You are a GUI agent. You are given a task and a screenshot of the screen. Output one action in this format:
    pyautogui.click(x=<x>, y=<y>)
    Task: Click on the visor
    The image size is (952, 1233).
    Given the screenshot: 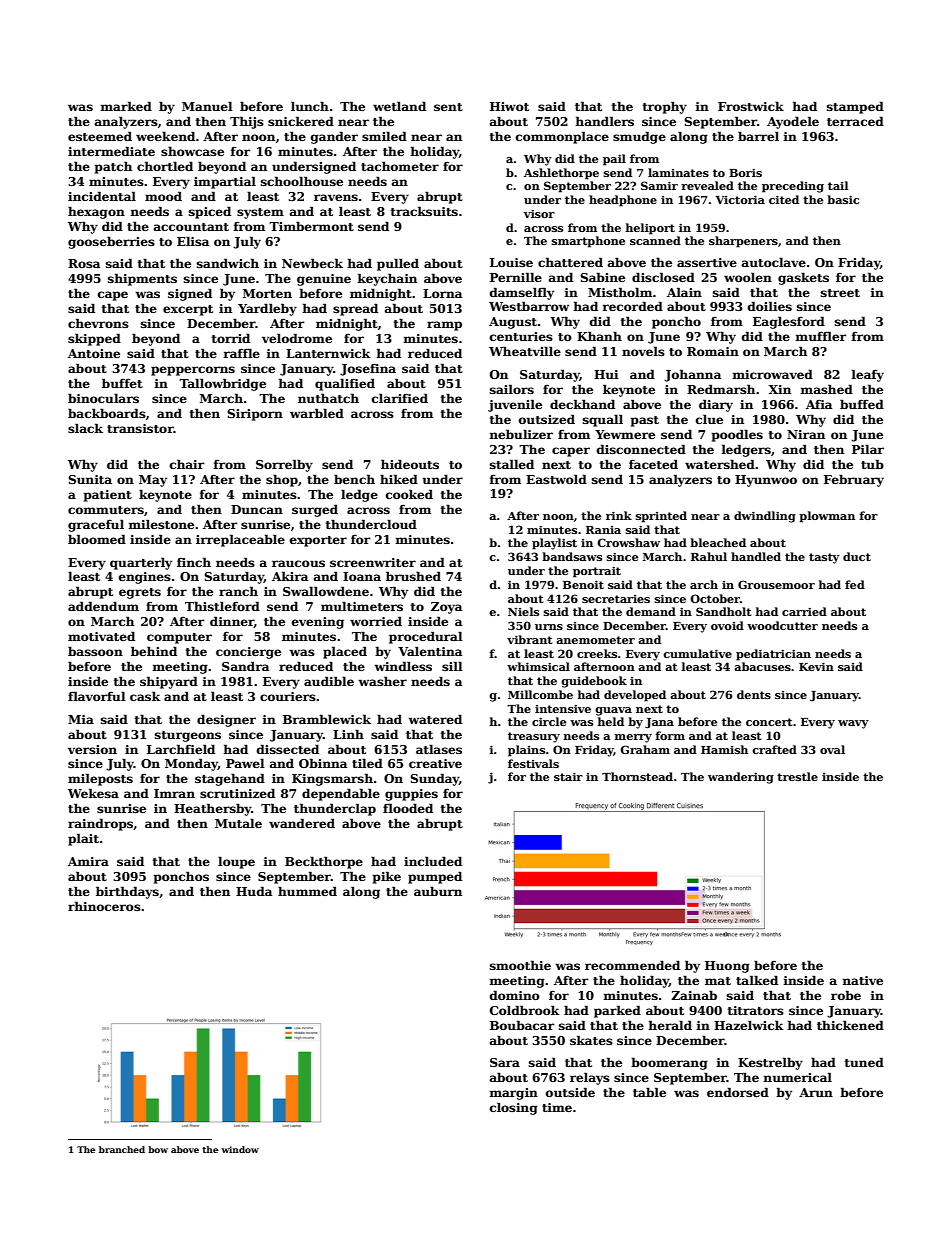 What is the action you would take?
    pyautogui.click(x=539, y=214)
